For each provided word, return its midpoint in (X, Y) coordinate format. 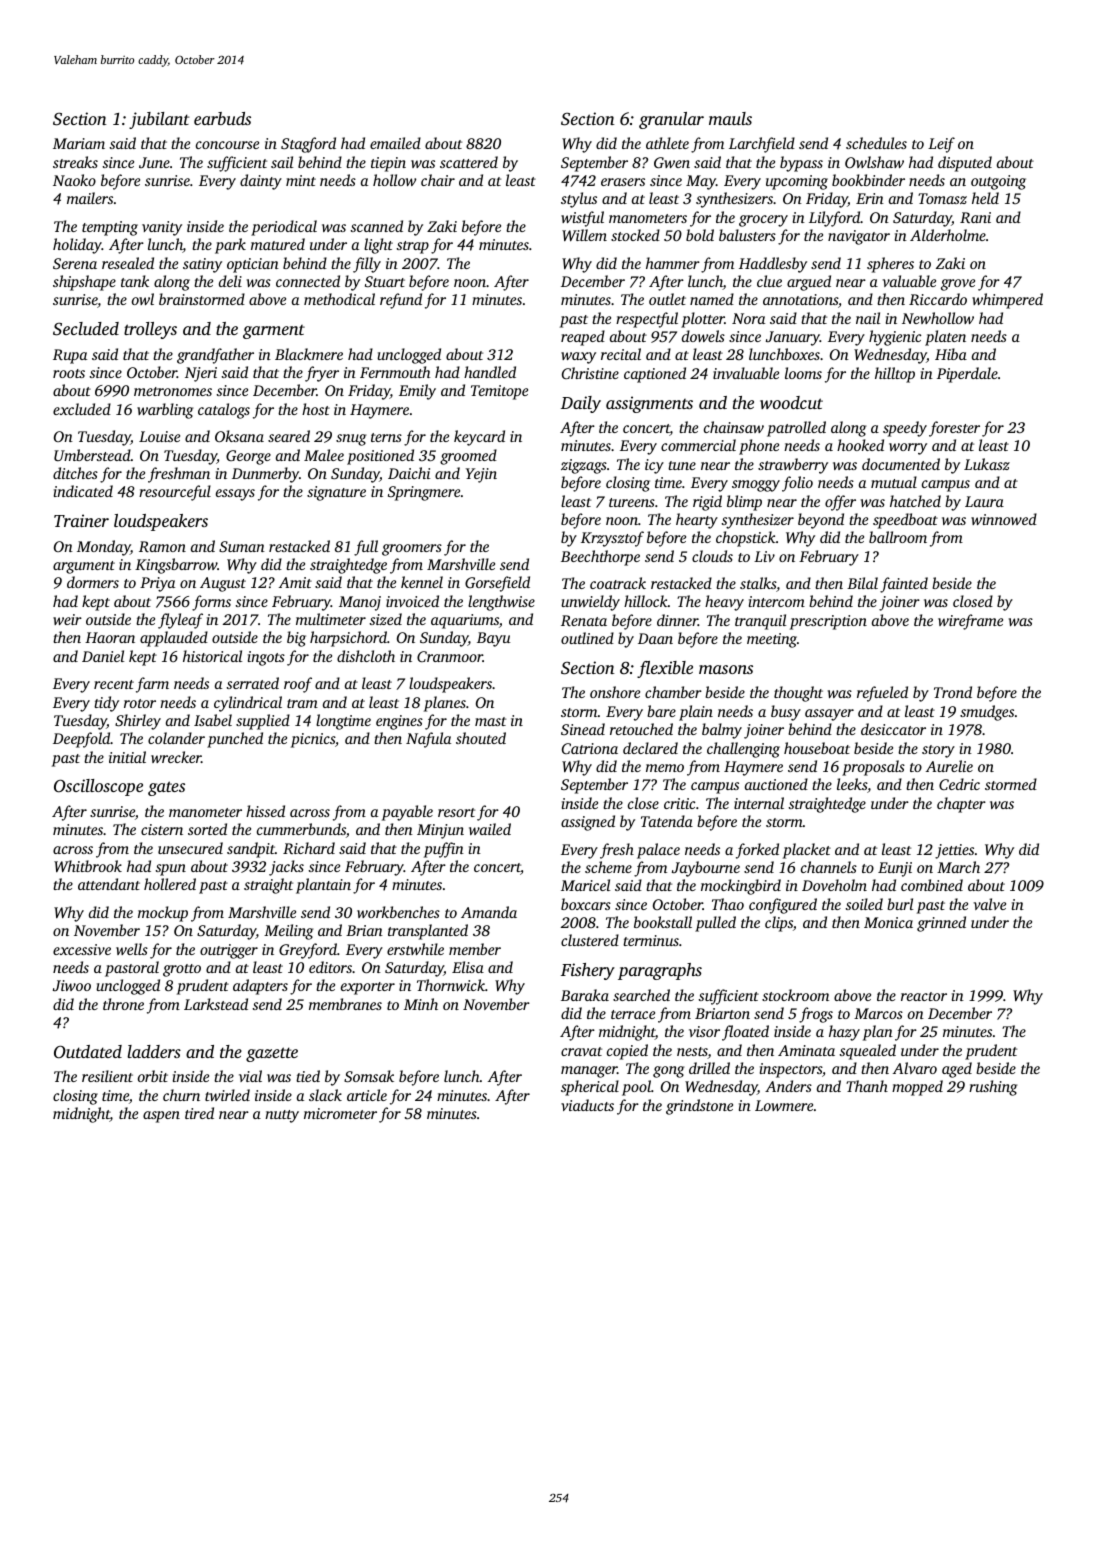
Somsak (369, 1076)
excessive (82, 949)
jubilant (159, 120)
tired (199, 1113)
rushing (993, 1088)
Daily (581, 404)
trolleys (150, 330)
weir (67, 619)
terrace (633, 1014)
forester (954, 429)
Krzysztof (612, 539)
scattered (469, 162)
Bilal (862, 583)
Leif (941, 145)
